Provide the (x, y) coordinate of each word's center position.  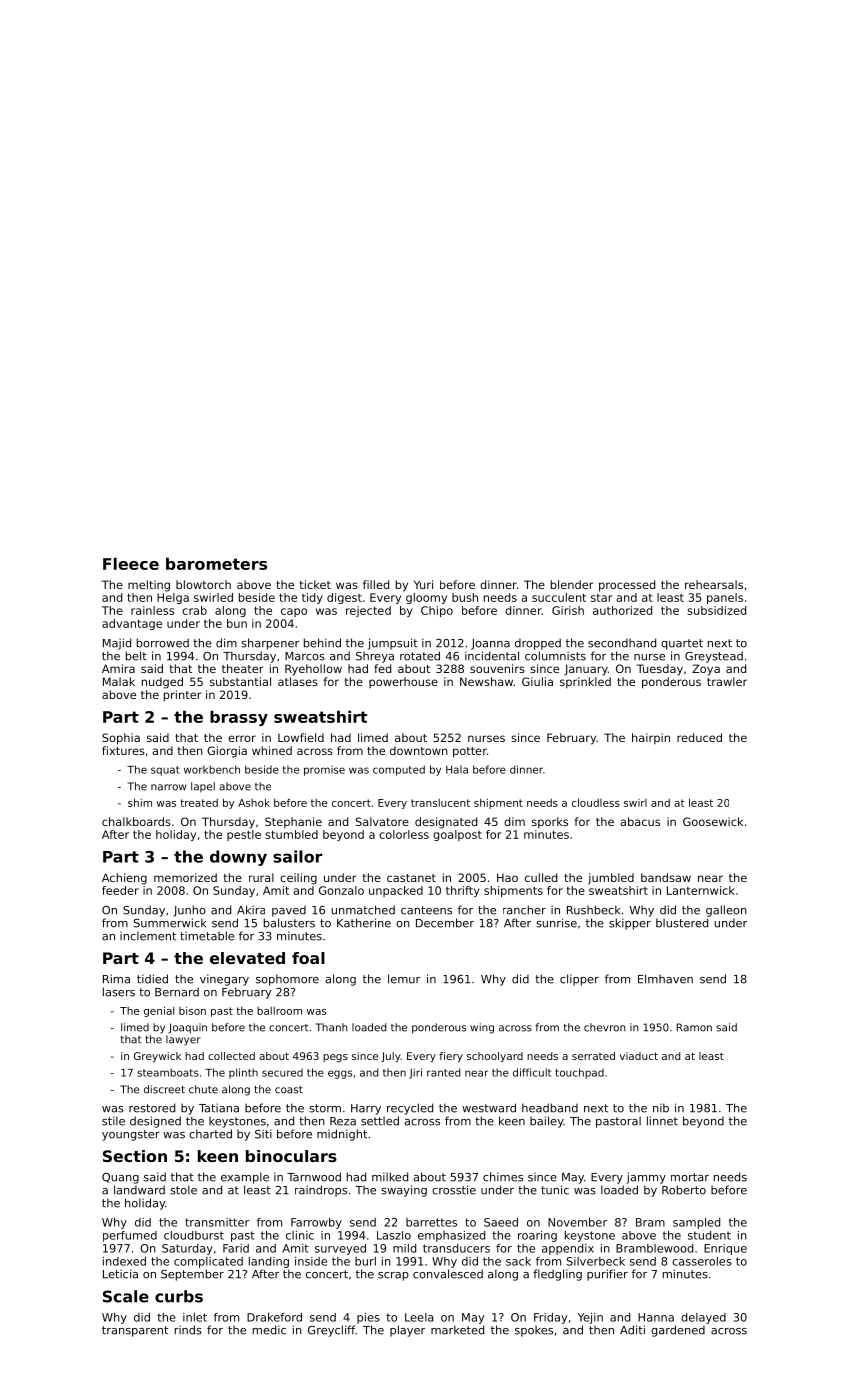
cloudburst (194, 1235)
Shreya (375, 657)
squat (165, 771)
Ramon (694, 1027)
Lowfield (301, 737)
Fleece (131, 563)
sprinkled (585, 683)
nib (661, 1108)
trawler (727, 681)
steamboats (168, 1072)
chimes (503, 1177)
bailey (547, 1122)
